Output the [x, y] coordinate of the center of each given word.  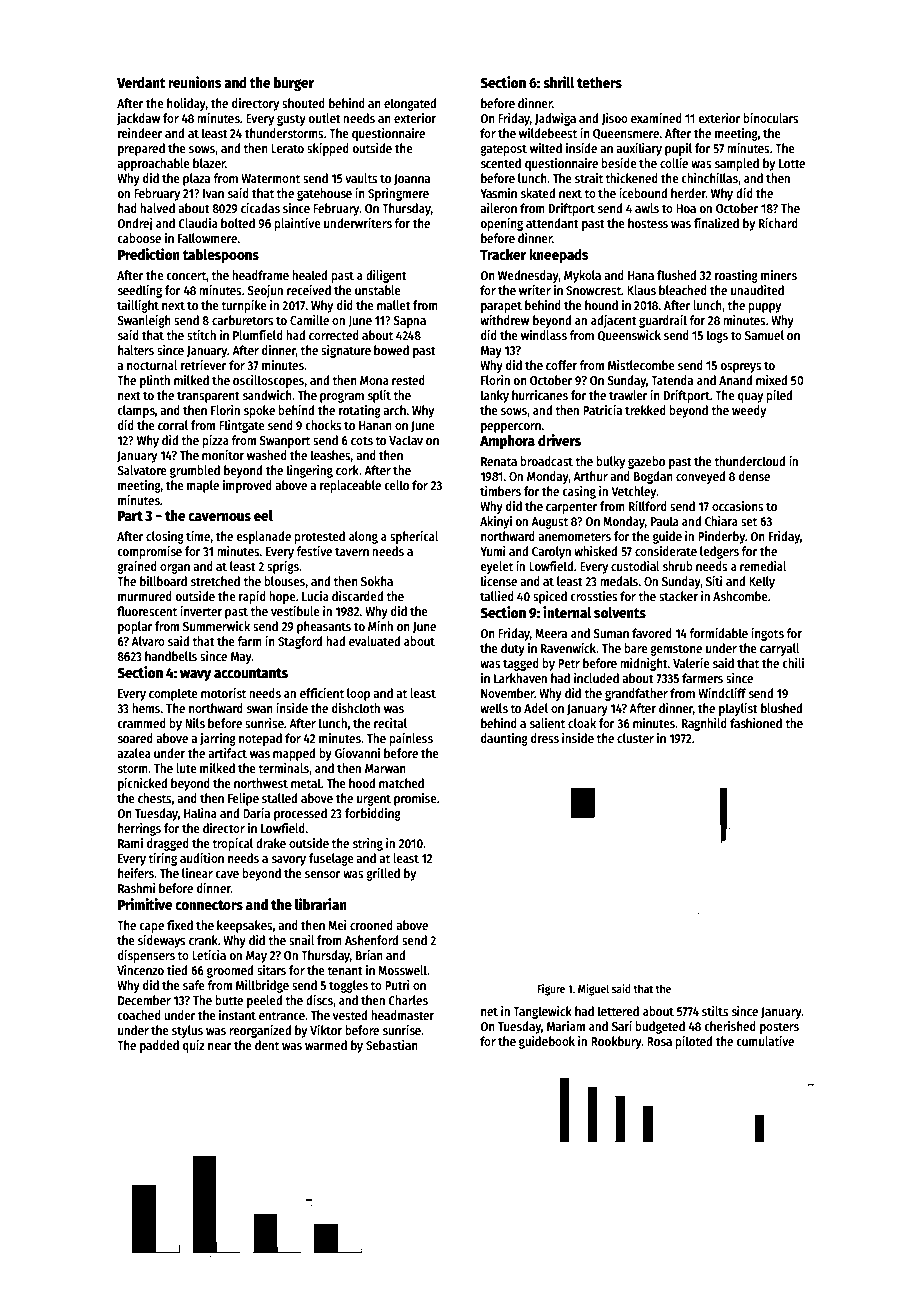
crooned [371, 925]
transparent [208, 397]
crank [203, 940]
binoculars [771, 118]
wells [494, 708]
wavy [195, 675]
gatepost [503, 150]
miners [779, 275]
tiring [162, 859]
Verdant [141, 82]
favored [652, 633]
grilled [383, 874]
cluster [635, 738]
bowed [391, 350]
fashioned [756, 723]
